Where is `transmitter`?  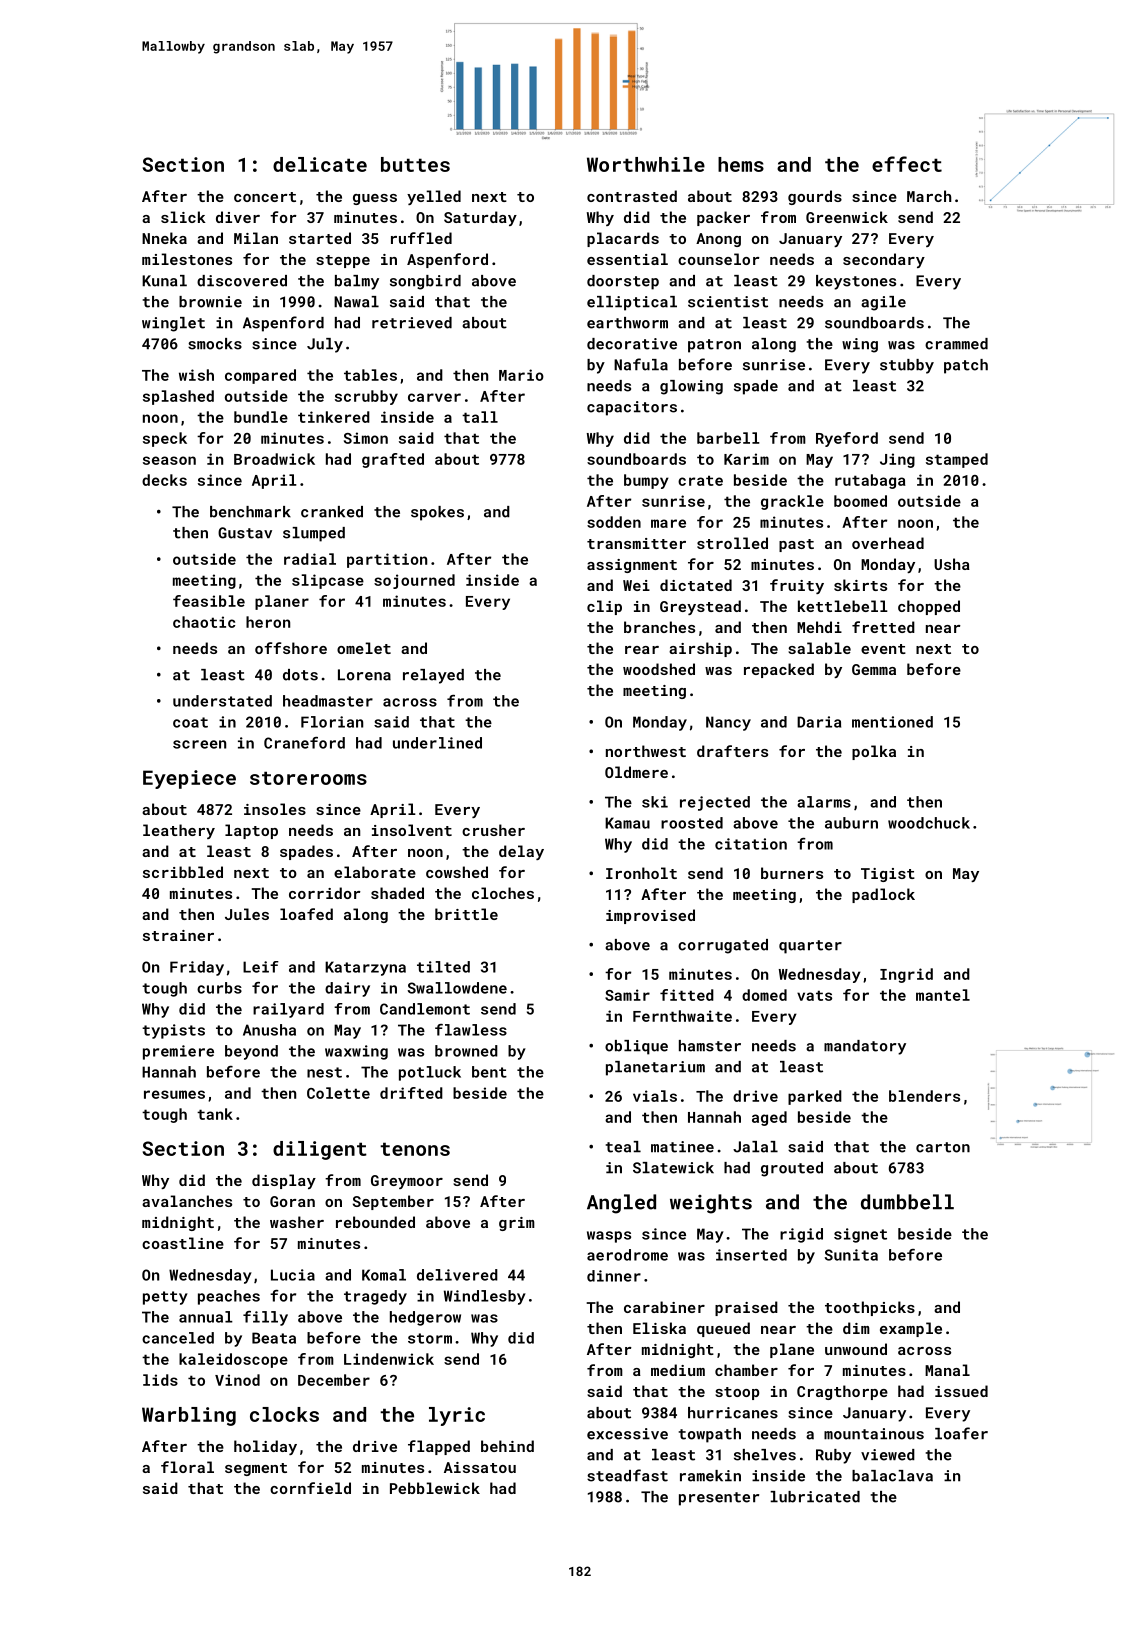
transmitter is located at coordinates (636, 543).
